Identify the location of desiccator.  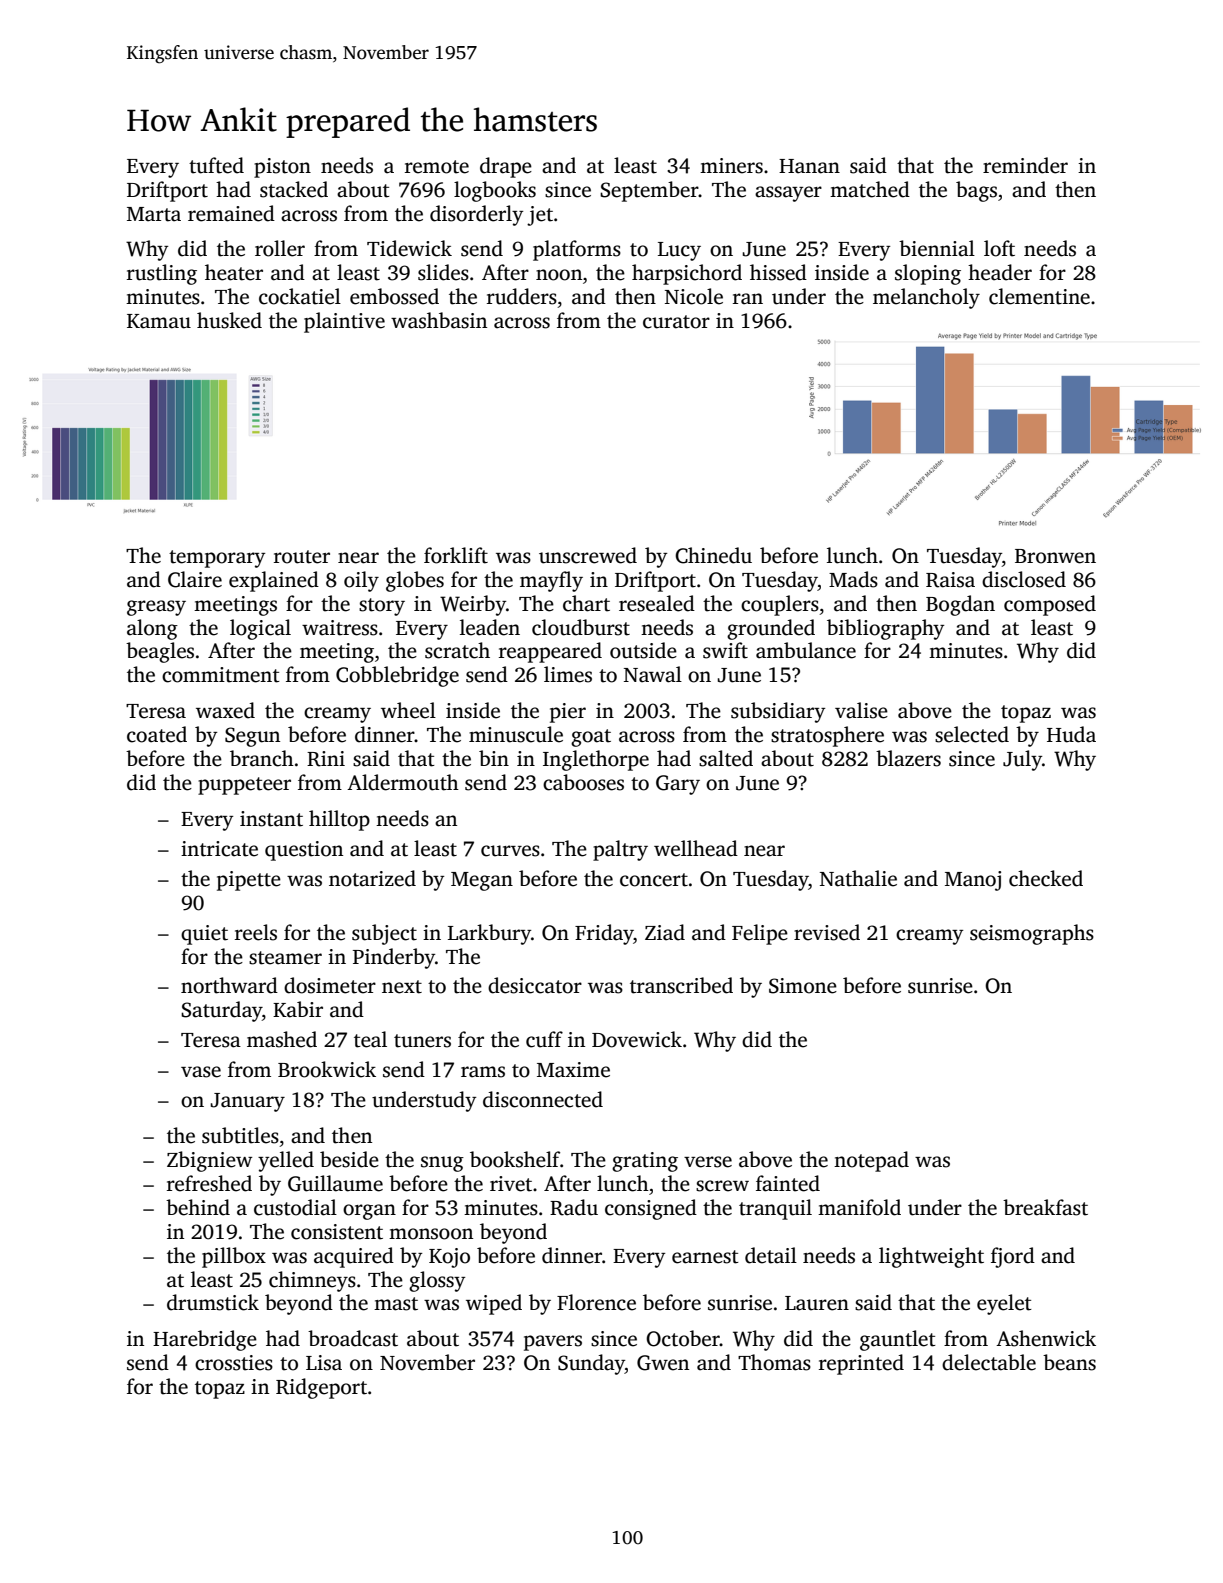
(535, 985).
